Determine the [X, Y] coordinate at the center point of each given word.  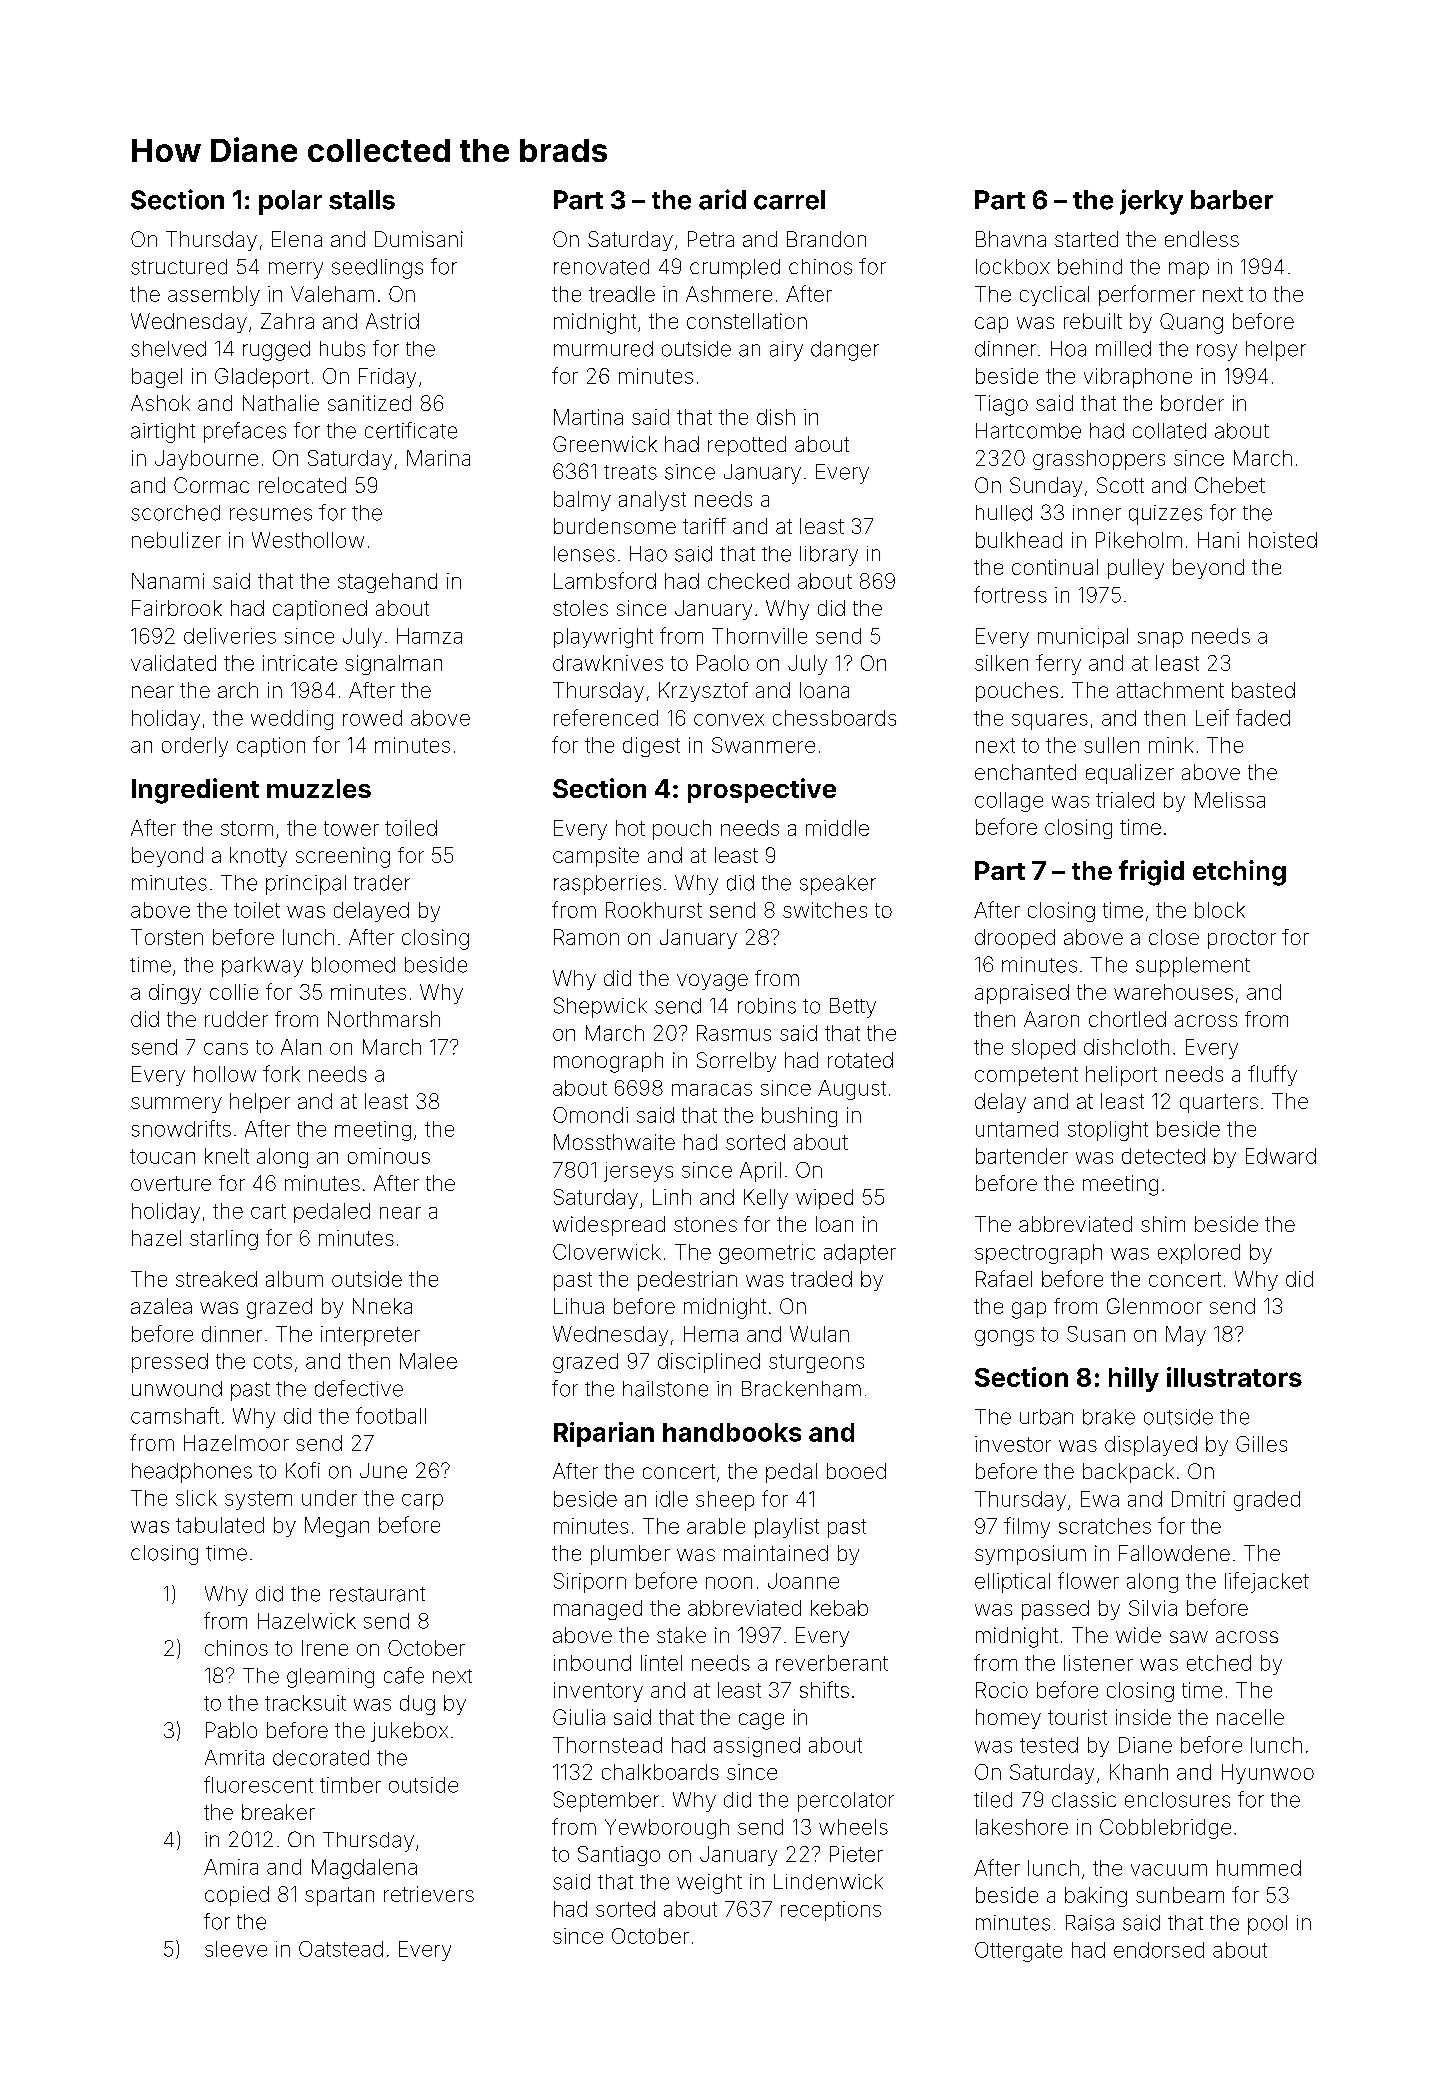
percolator [846, 1802]
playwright [603, 638]
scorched [175, 513]
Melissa [1230, 800]
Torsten [167, 937]
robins [767, 1006]
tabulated [220, 1525]
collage [1009, 802]
